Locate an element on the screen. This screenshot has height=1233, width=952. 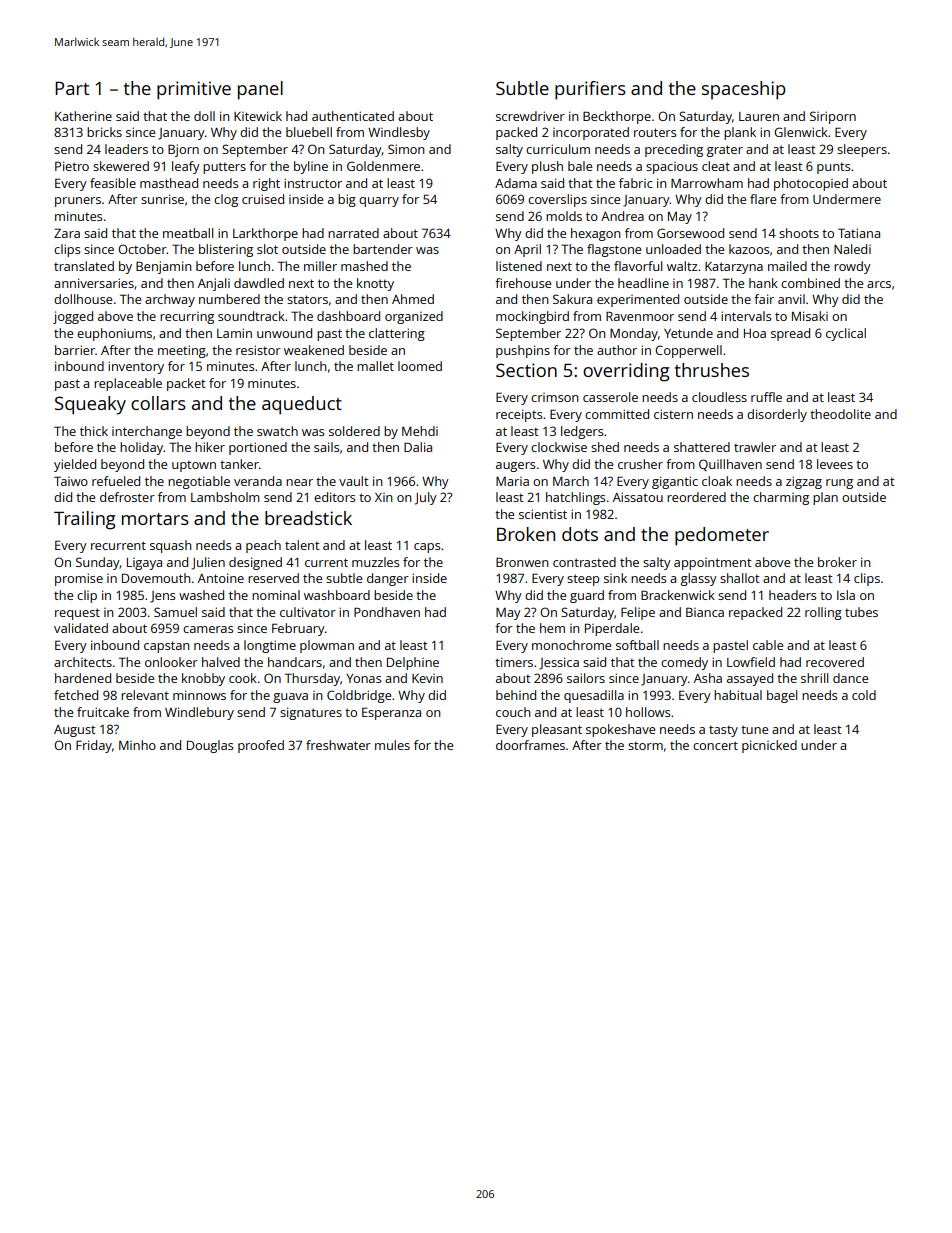
bricks is located at coordinates (104, 132).
